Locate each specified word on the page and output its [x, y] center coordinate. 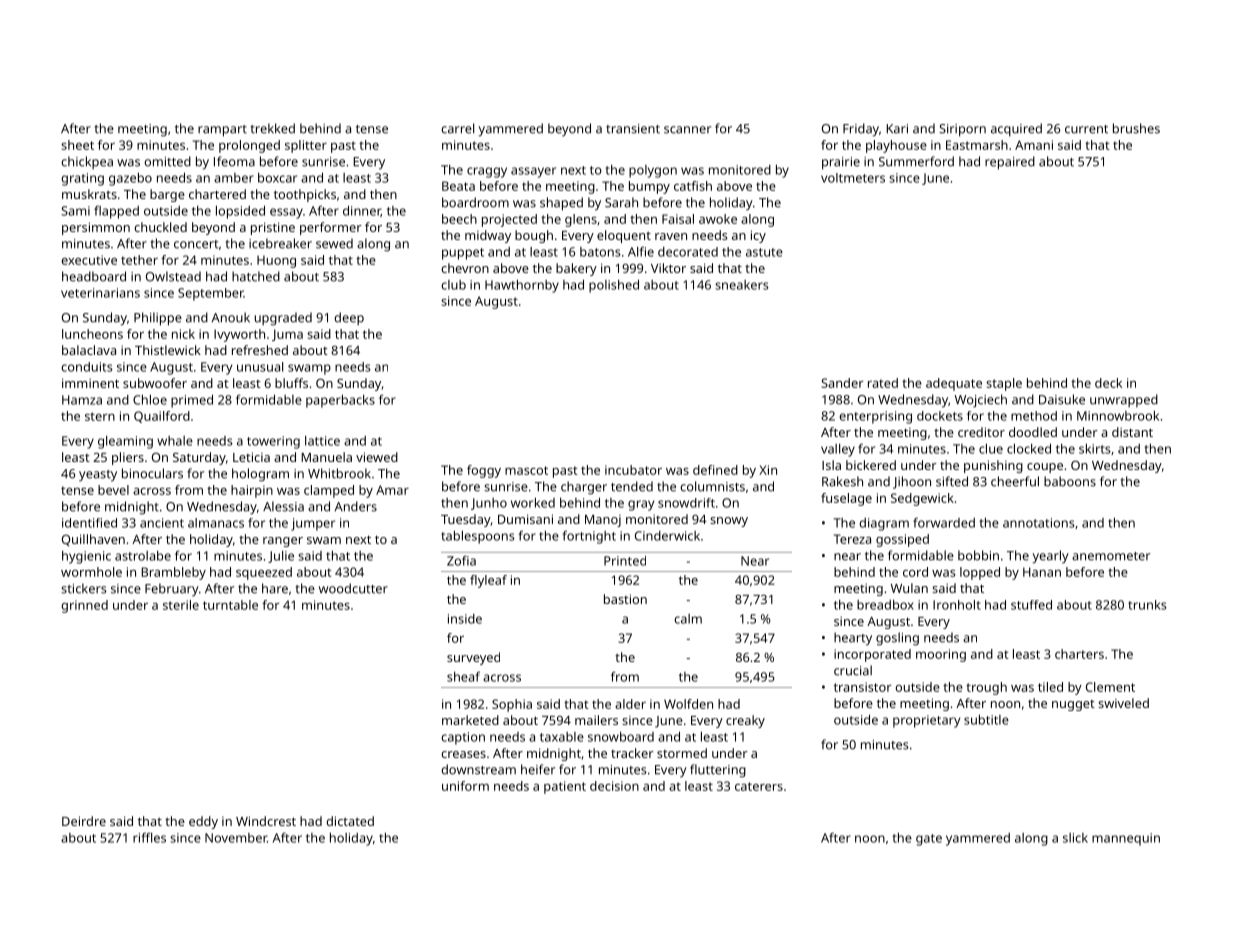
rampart [222, 131]
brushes [1136, 128]
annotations [1039, 523]
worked [533, 503]
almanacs [216, 523]
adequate [954, 384]
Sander [842, 383]
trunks [1147, 605]
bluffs [291, 383]
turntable [230, 605]
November [236, 838]
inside [465, 619]
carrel [457, 128]
